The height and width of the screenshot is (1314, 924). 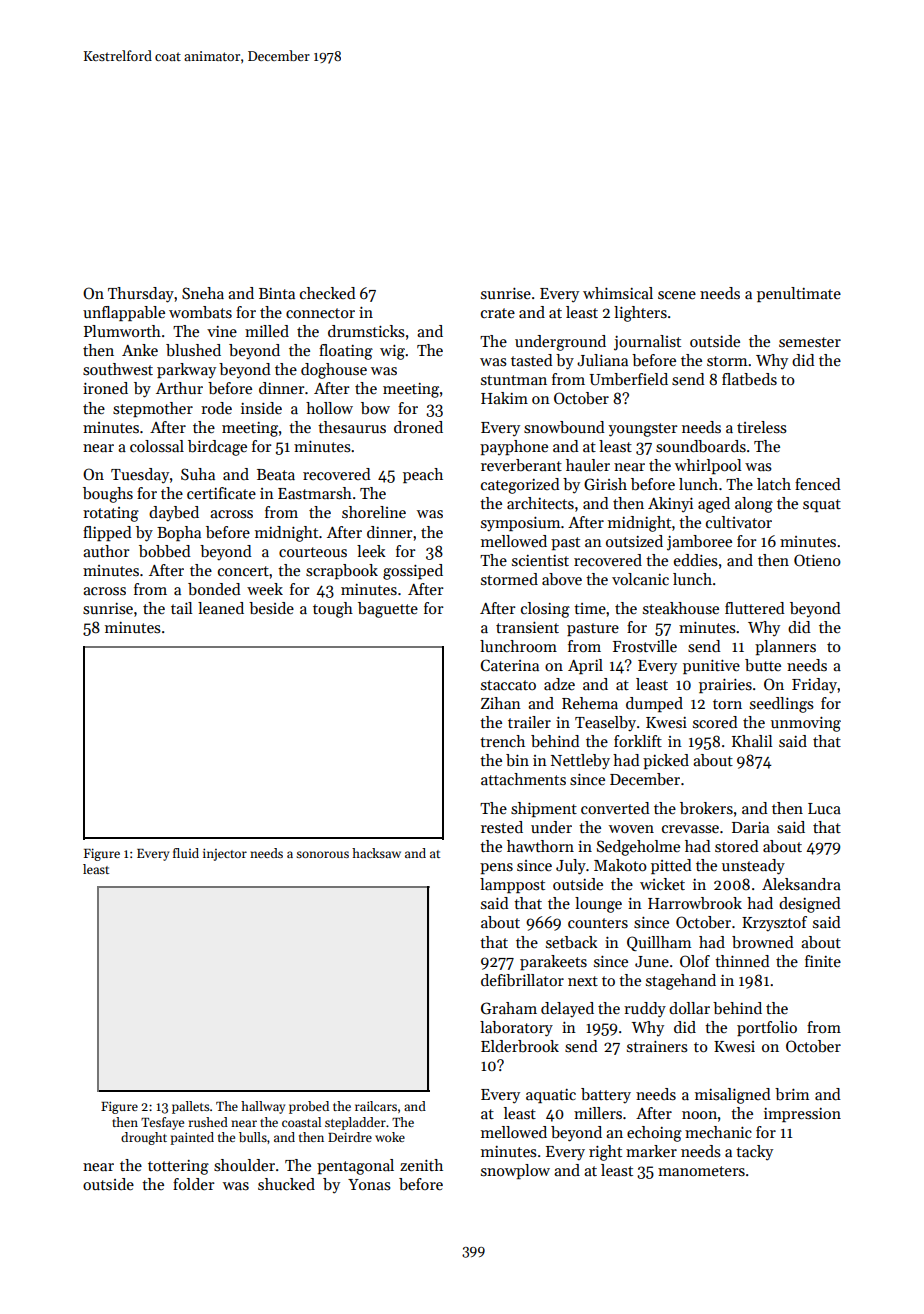 I want to click on crate, so click(x=498, y=313).
